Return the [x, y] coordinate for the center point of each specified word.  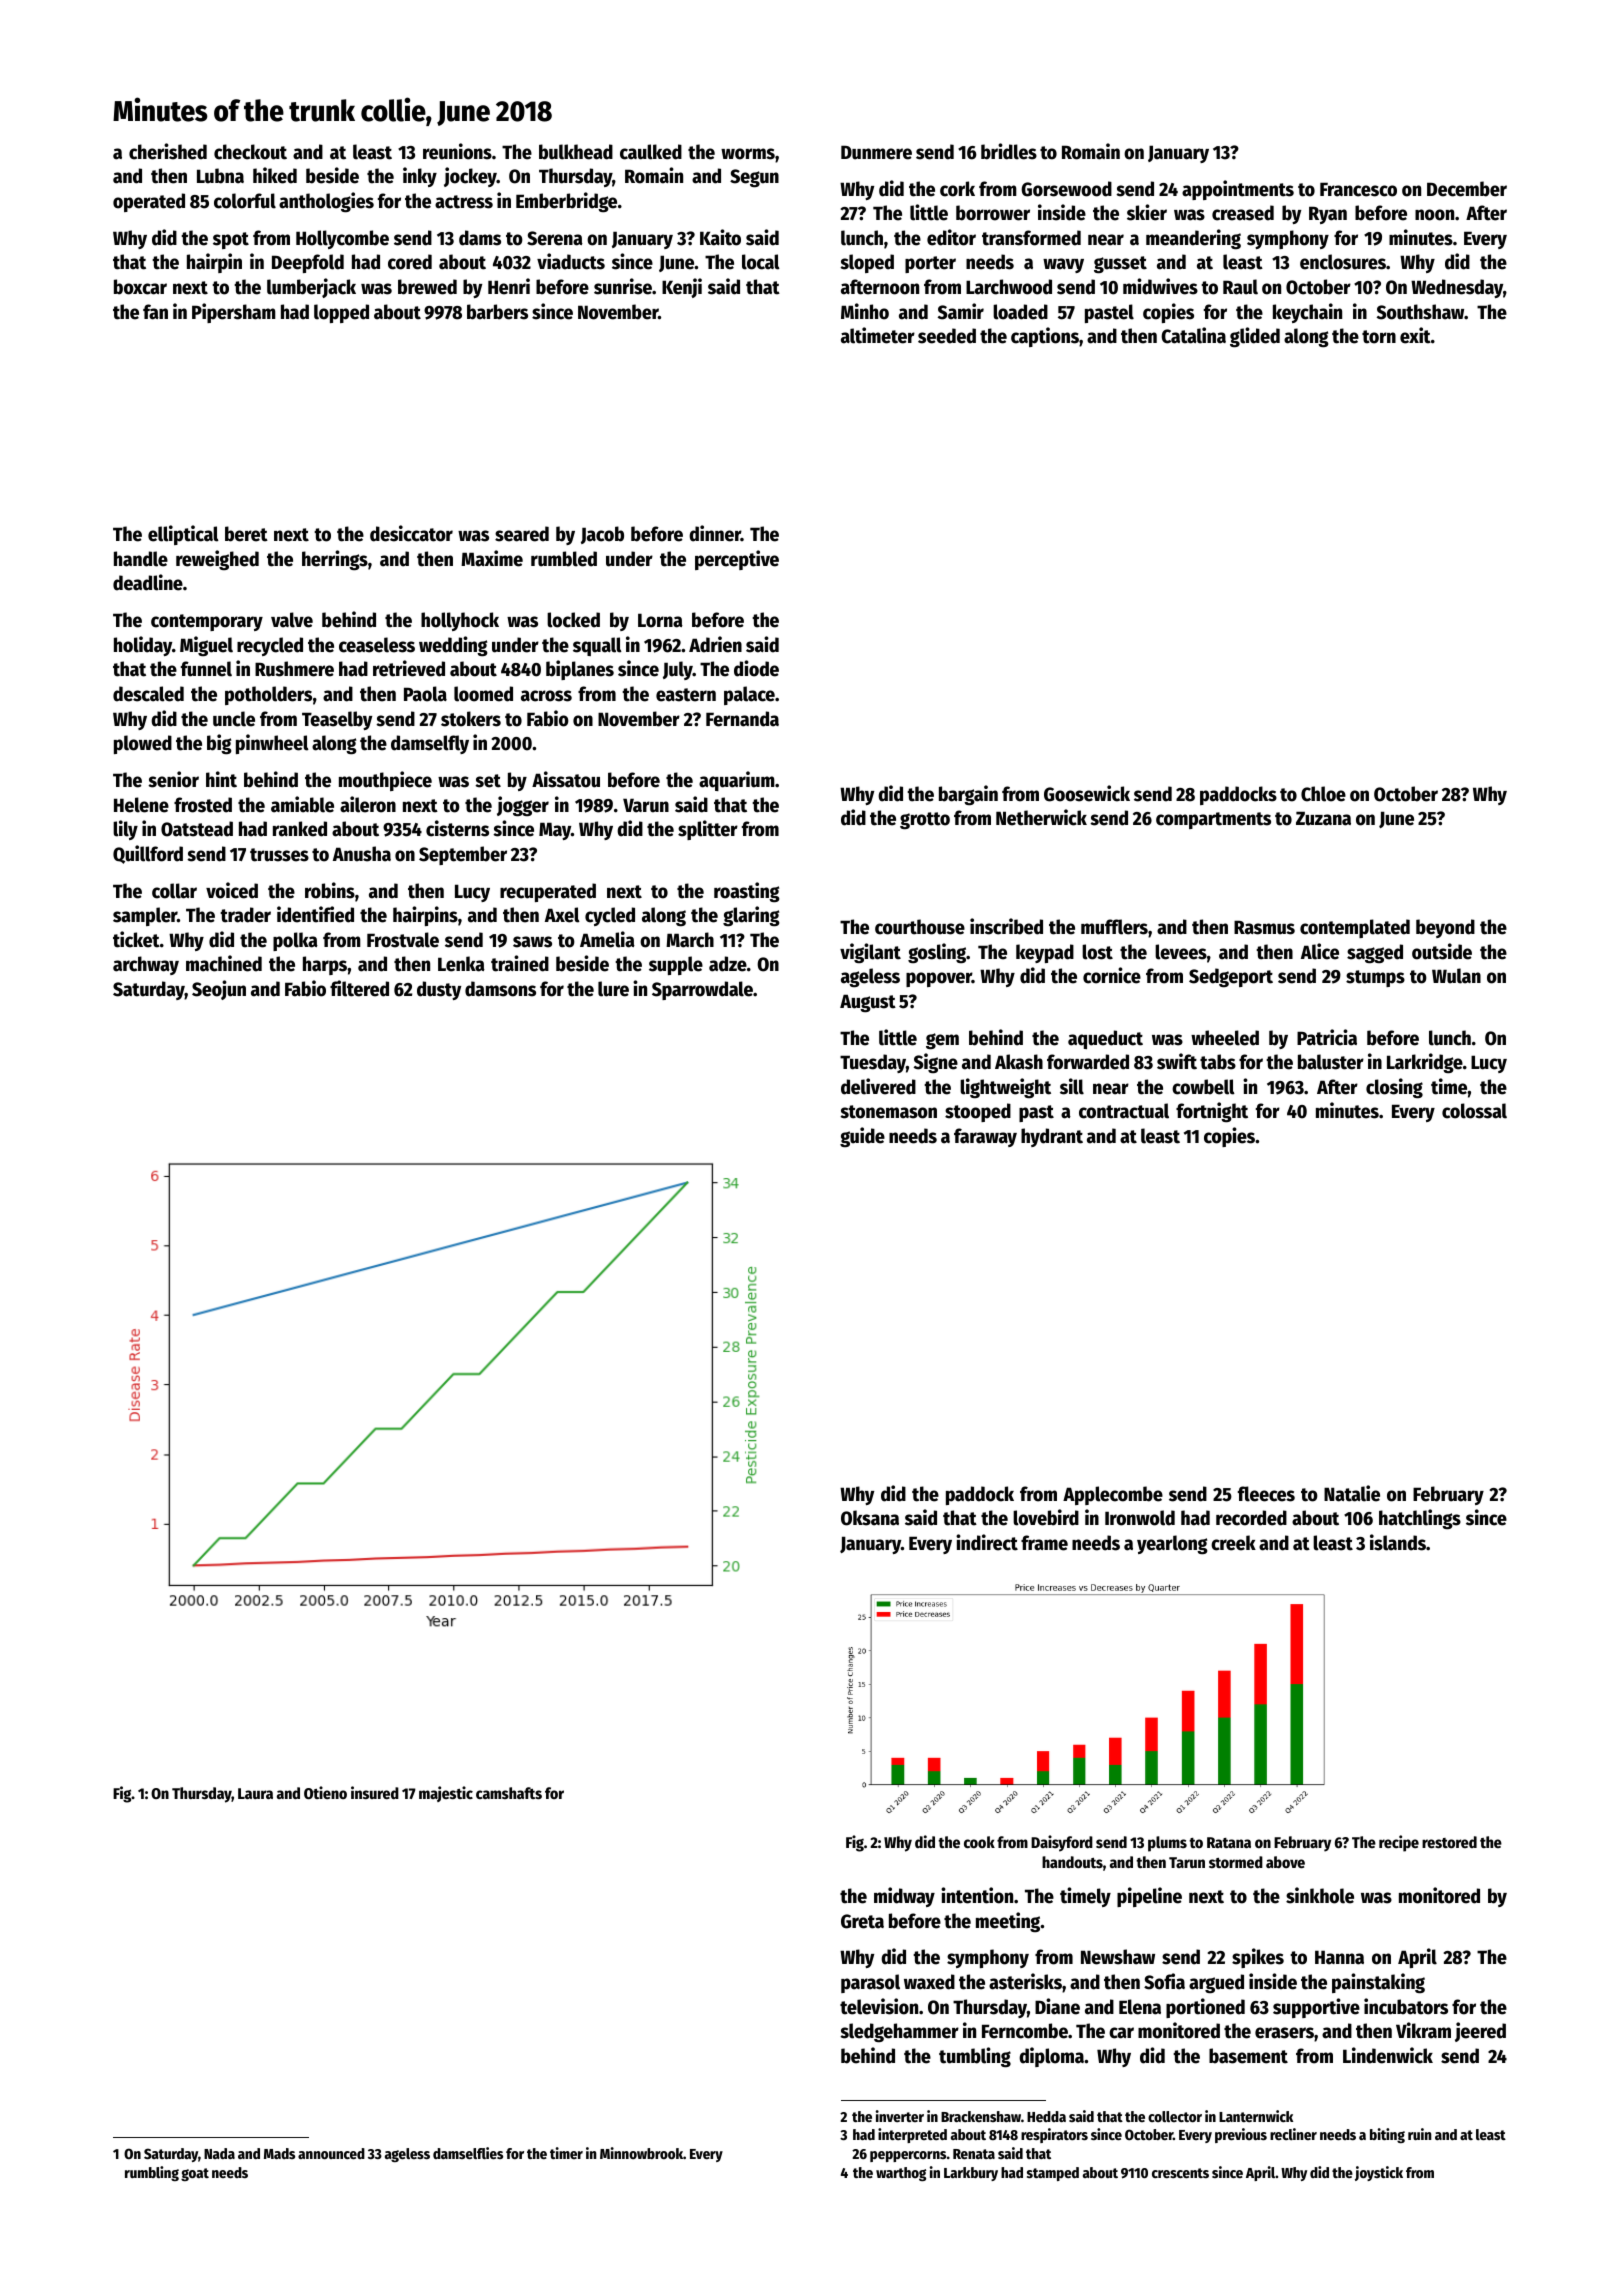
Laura [255, 1793]
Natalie [1352, 1493]
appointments [1238, 190]
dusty [439, 990]
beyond [1445, 928]
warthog [901, 2174]
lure [613, 989]
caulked [651, 152]
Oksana [870, 1518]
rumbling [152, 2173]
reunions [457, 151]
